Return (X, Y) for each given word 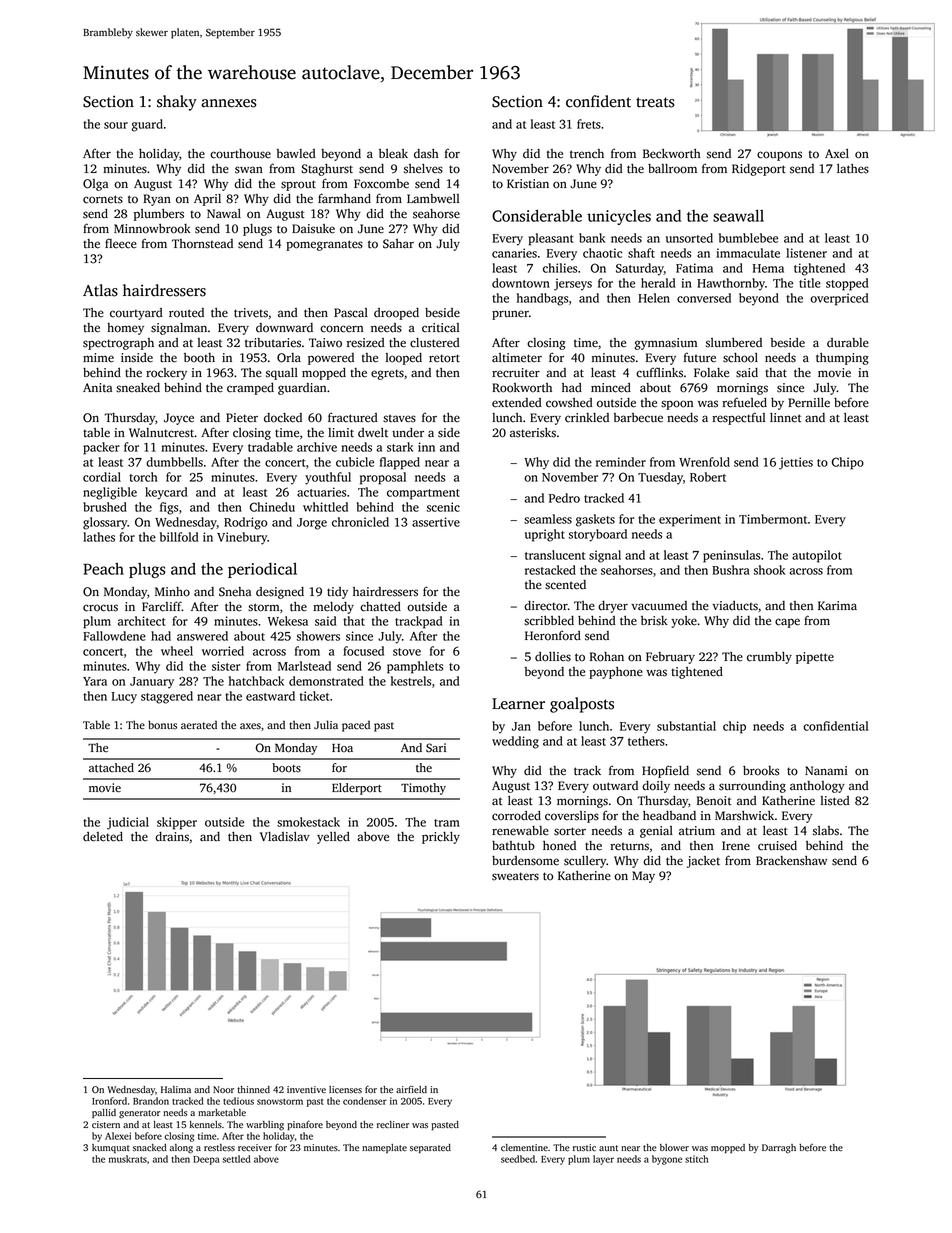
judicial (128, 823)
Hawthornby (731, 284)
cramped (250, 389)
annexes (229, 103)
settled (236, 1159)
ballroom (672, 169)
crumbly (769, 658)
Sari (436, 748)
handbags (542, 299)
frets (589, 124)
